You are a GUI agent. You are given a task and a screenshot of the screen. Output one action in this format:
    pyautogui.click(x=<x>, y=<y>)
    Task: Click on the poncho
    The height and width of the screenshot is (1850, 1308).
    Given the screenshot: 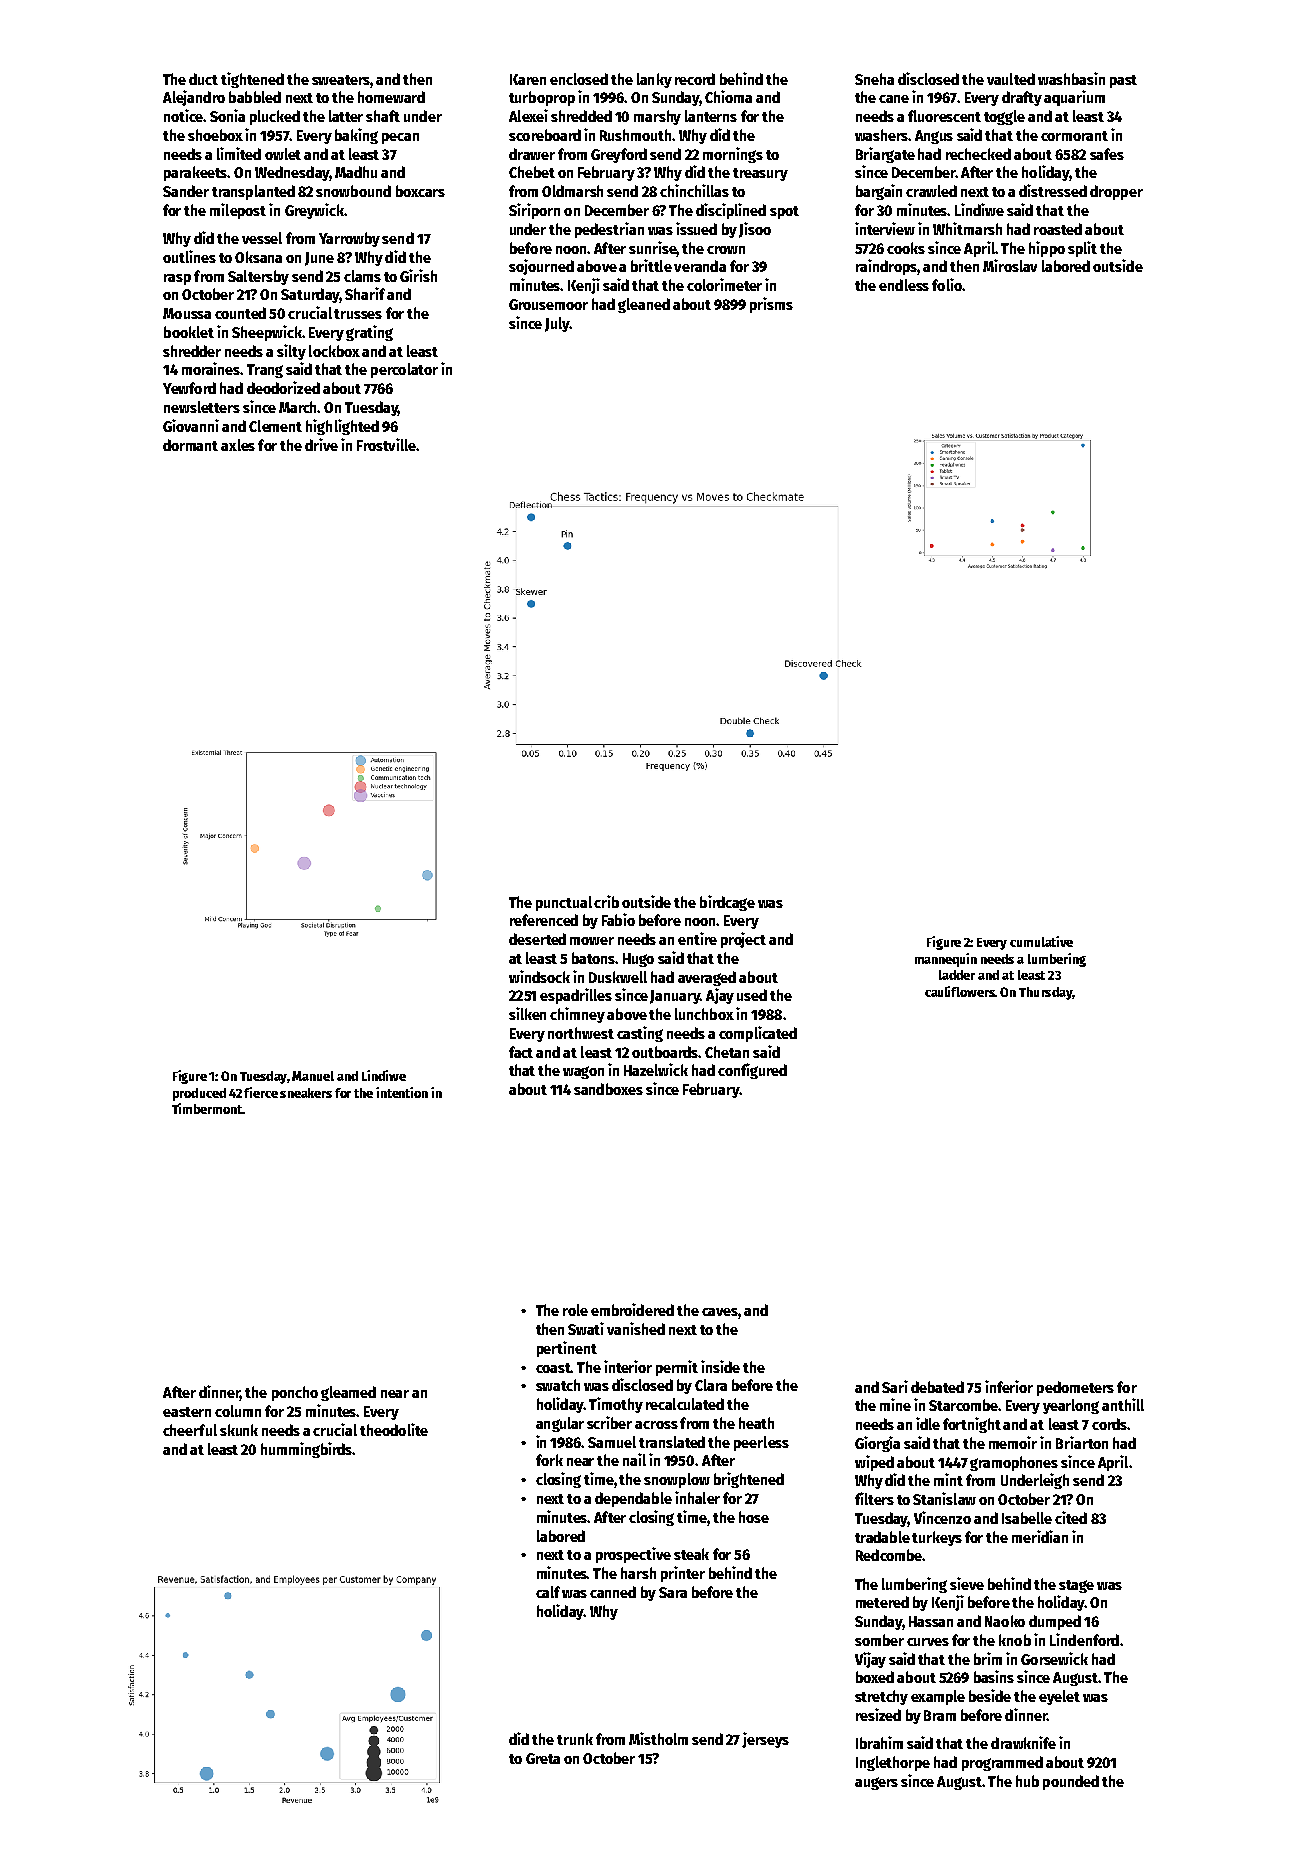 What is the action you would take?
    pyautogui.click(x=295, y=1393)
